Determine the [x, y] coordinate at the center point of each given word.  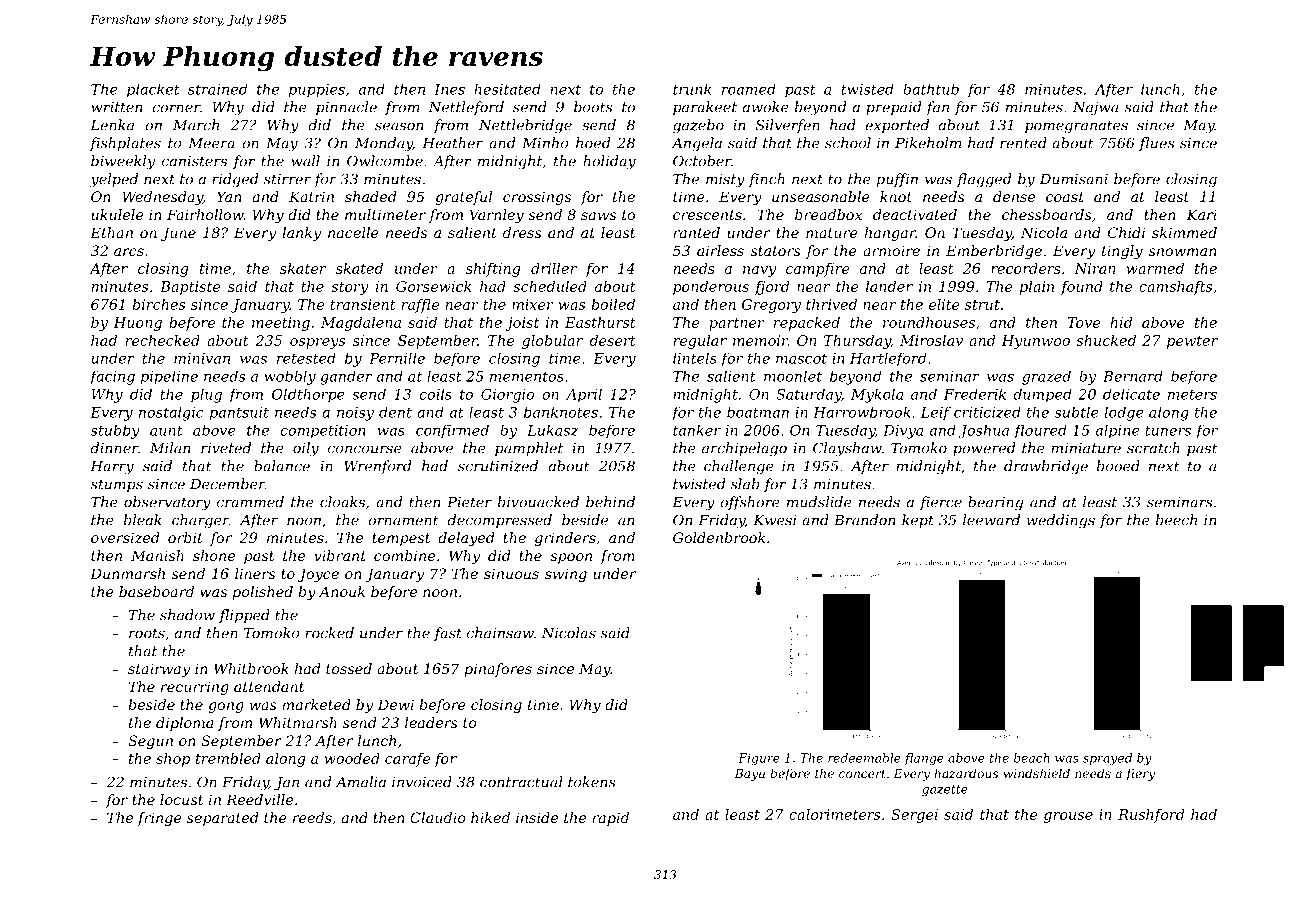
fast [448, 634]
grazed [1046, 378]
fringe [159, 819]
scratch [1153, 448]
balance [282, 466]
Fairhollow [205, 214]
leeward [991, 520]
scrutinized [498, 466]
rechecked [163, 340]
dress [522, 232]
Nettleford [466, 108]
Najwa [1095, 109]
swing [566, 575]
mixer [533, 304]
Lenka [112, 125]
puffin [897, 180]
